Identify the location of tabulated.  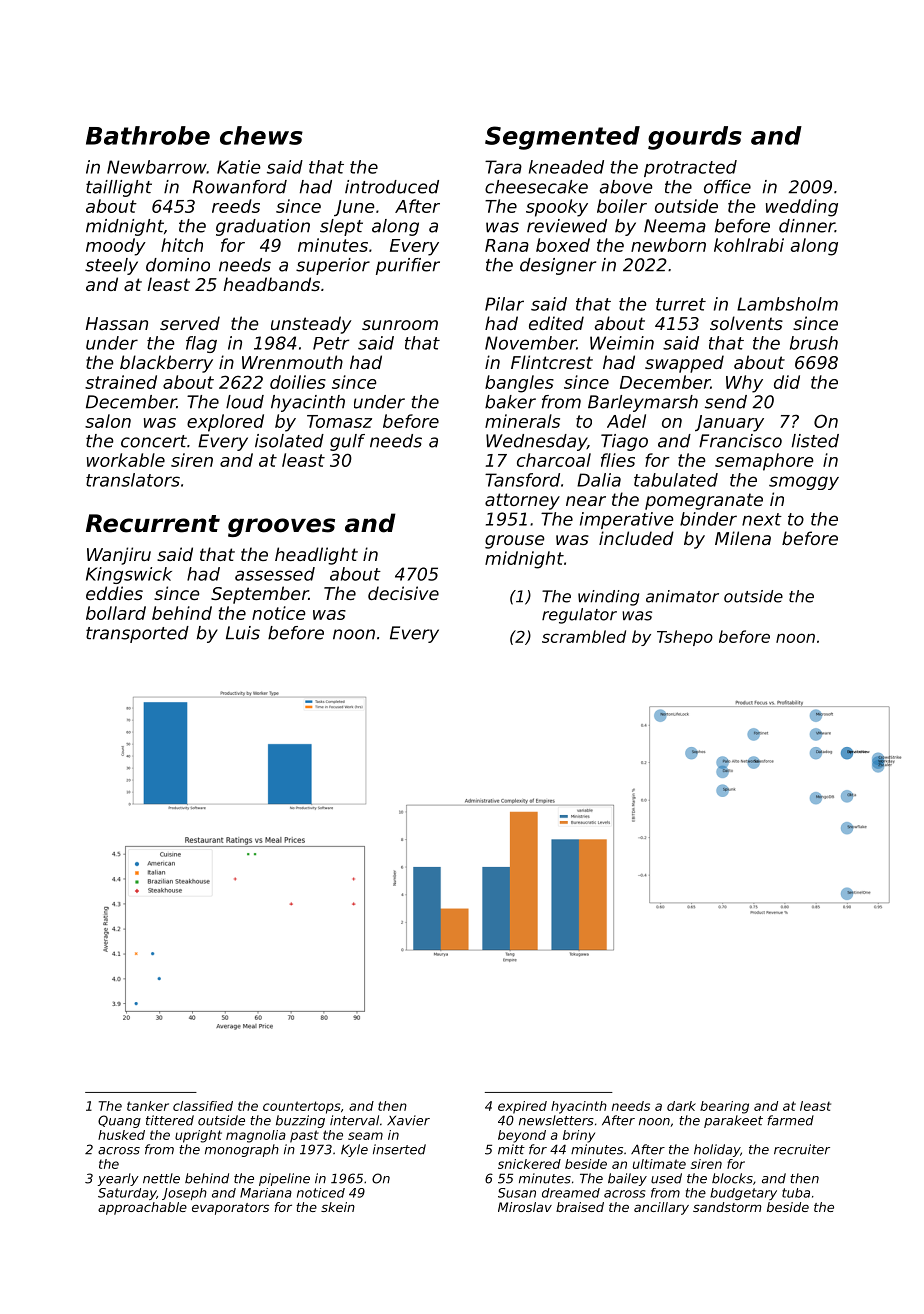
(676, 480).
